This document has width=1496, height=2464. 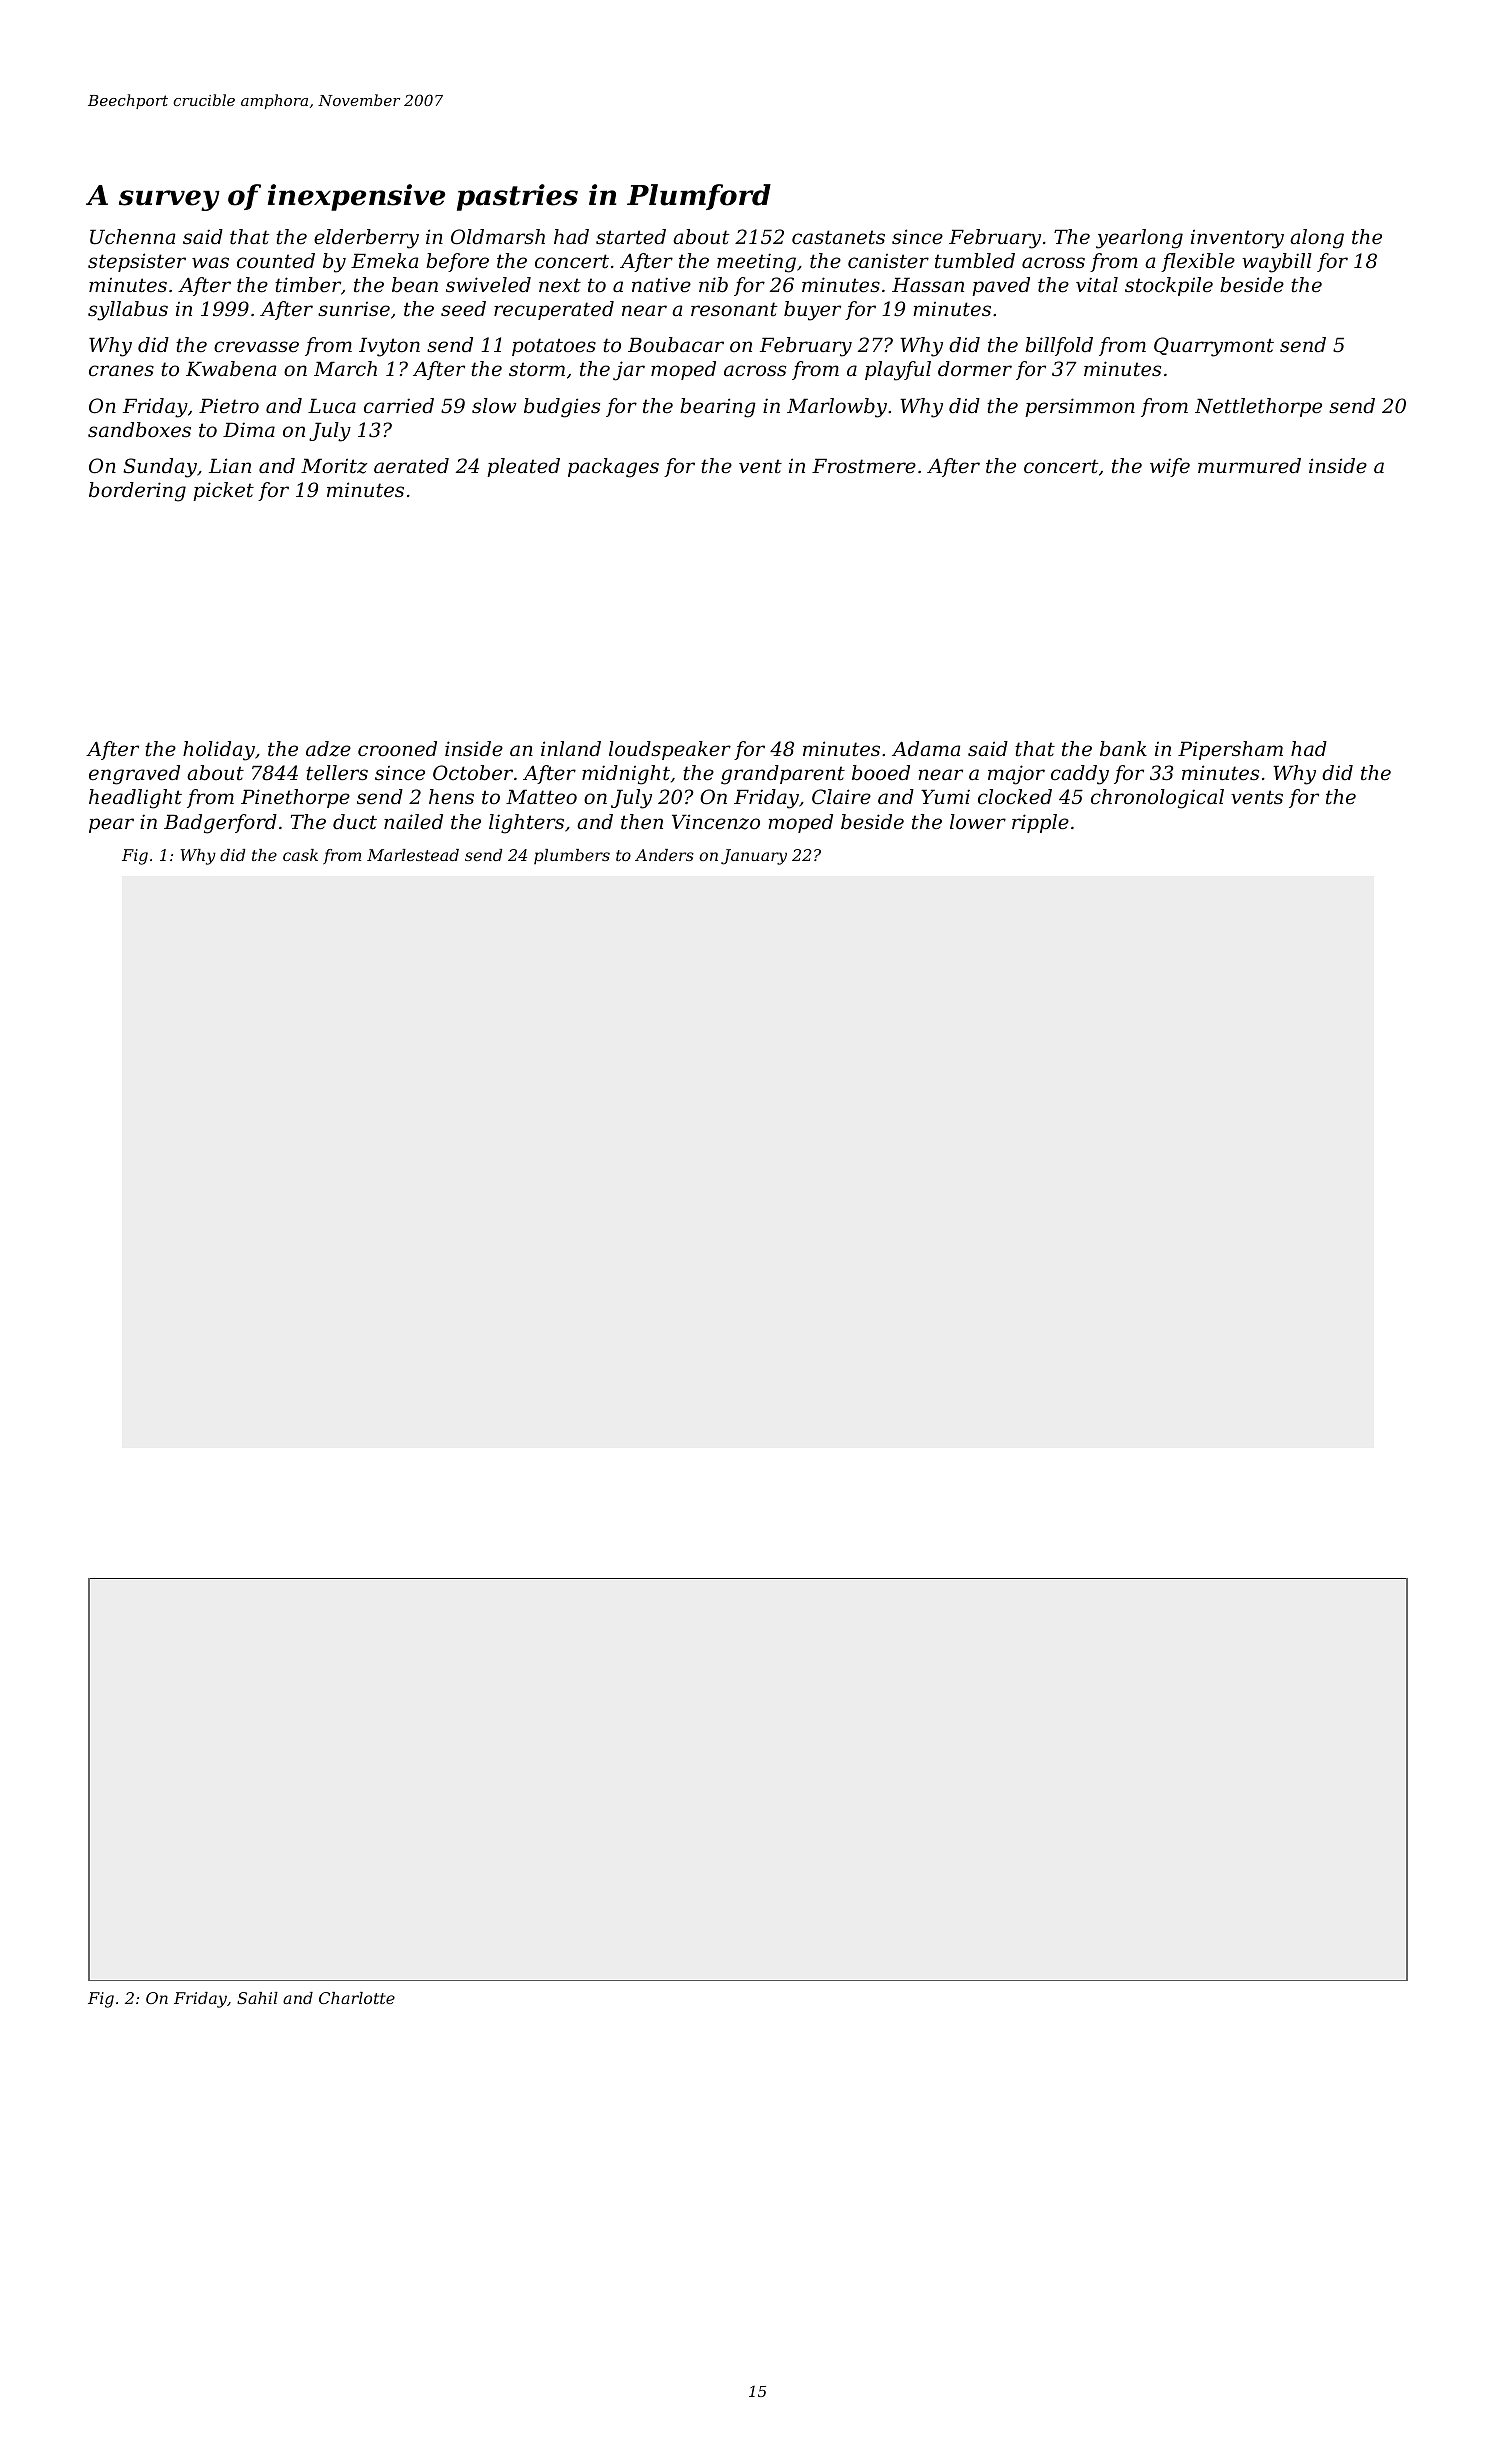 What do you see at coordinates (257, 1998) in the document?
I see `Sahil` at bounding box center [257, 1998].
